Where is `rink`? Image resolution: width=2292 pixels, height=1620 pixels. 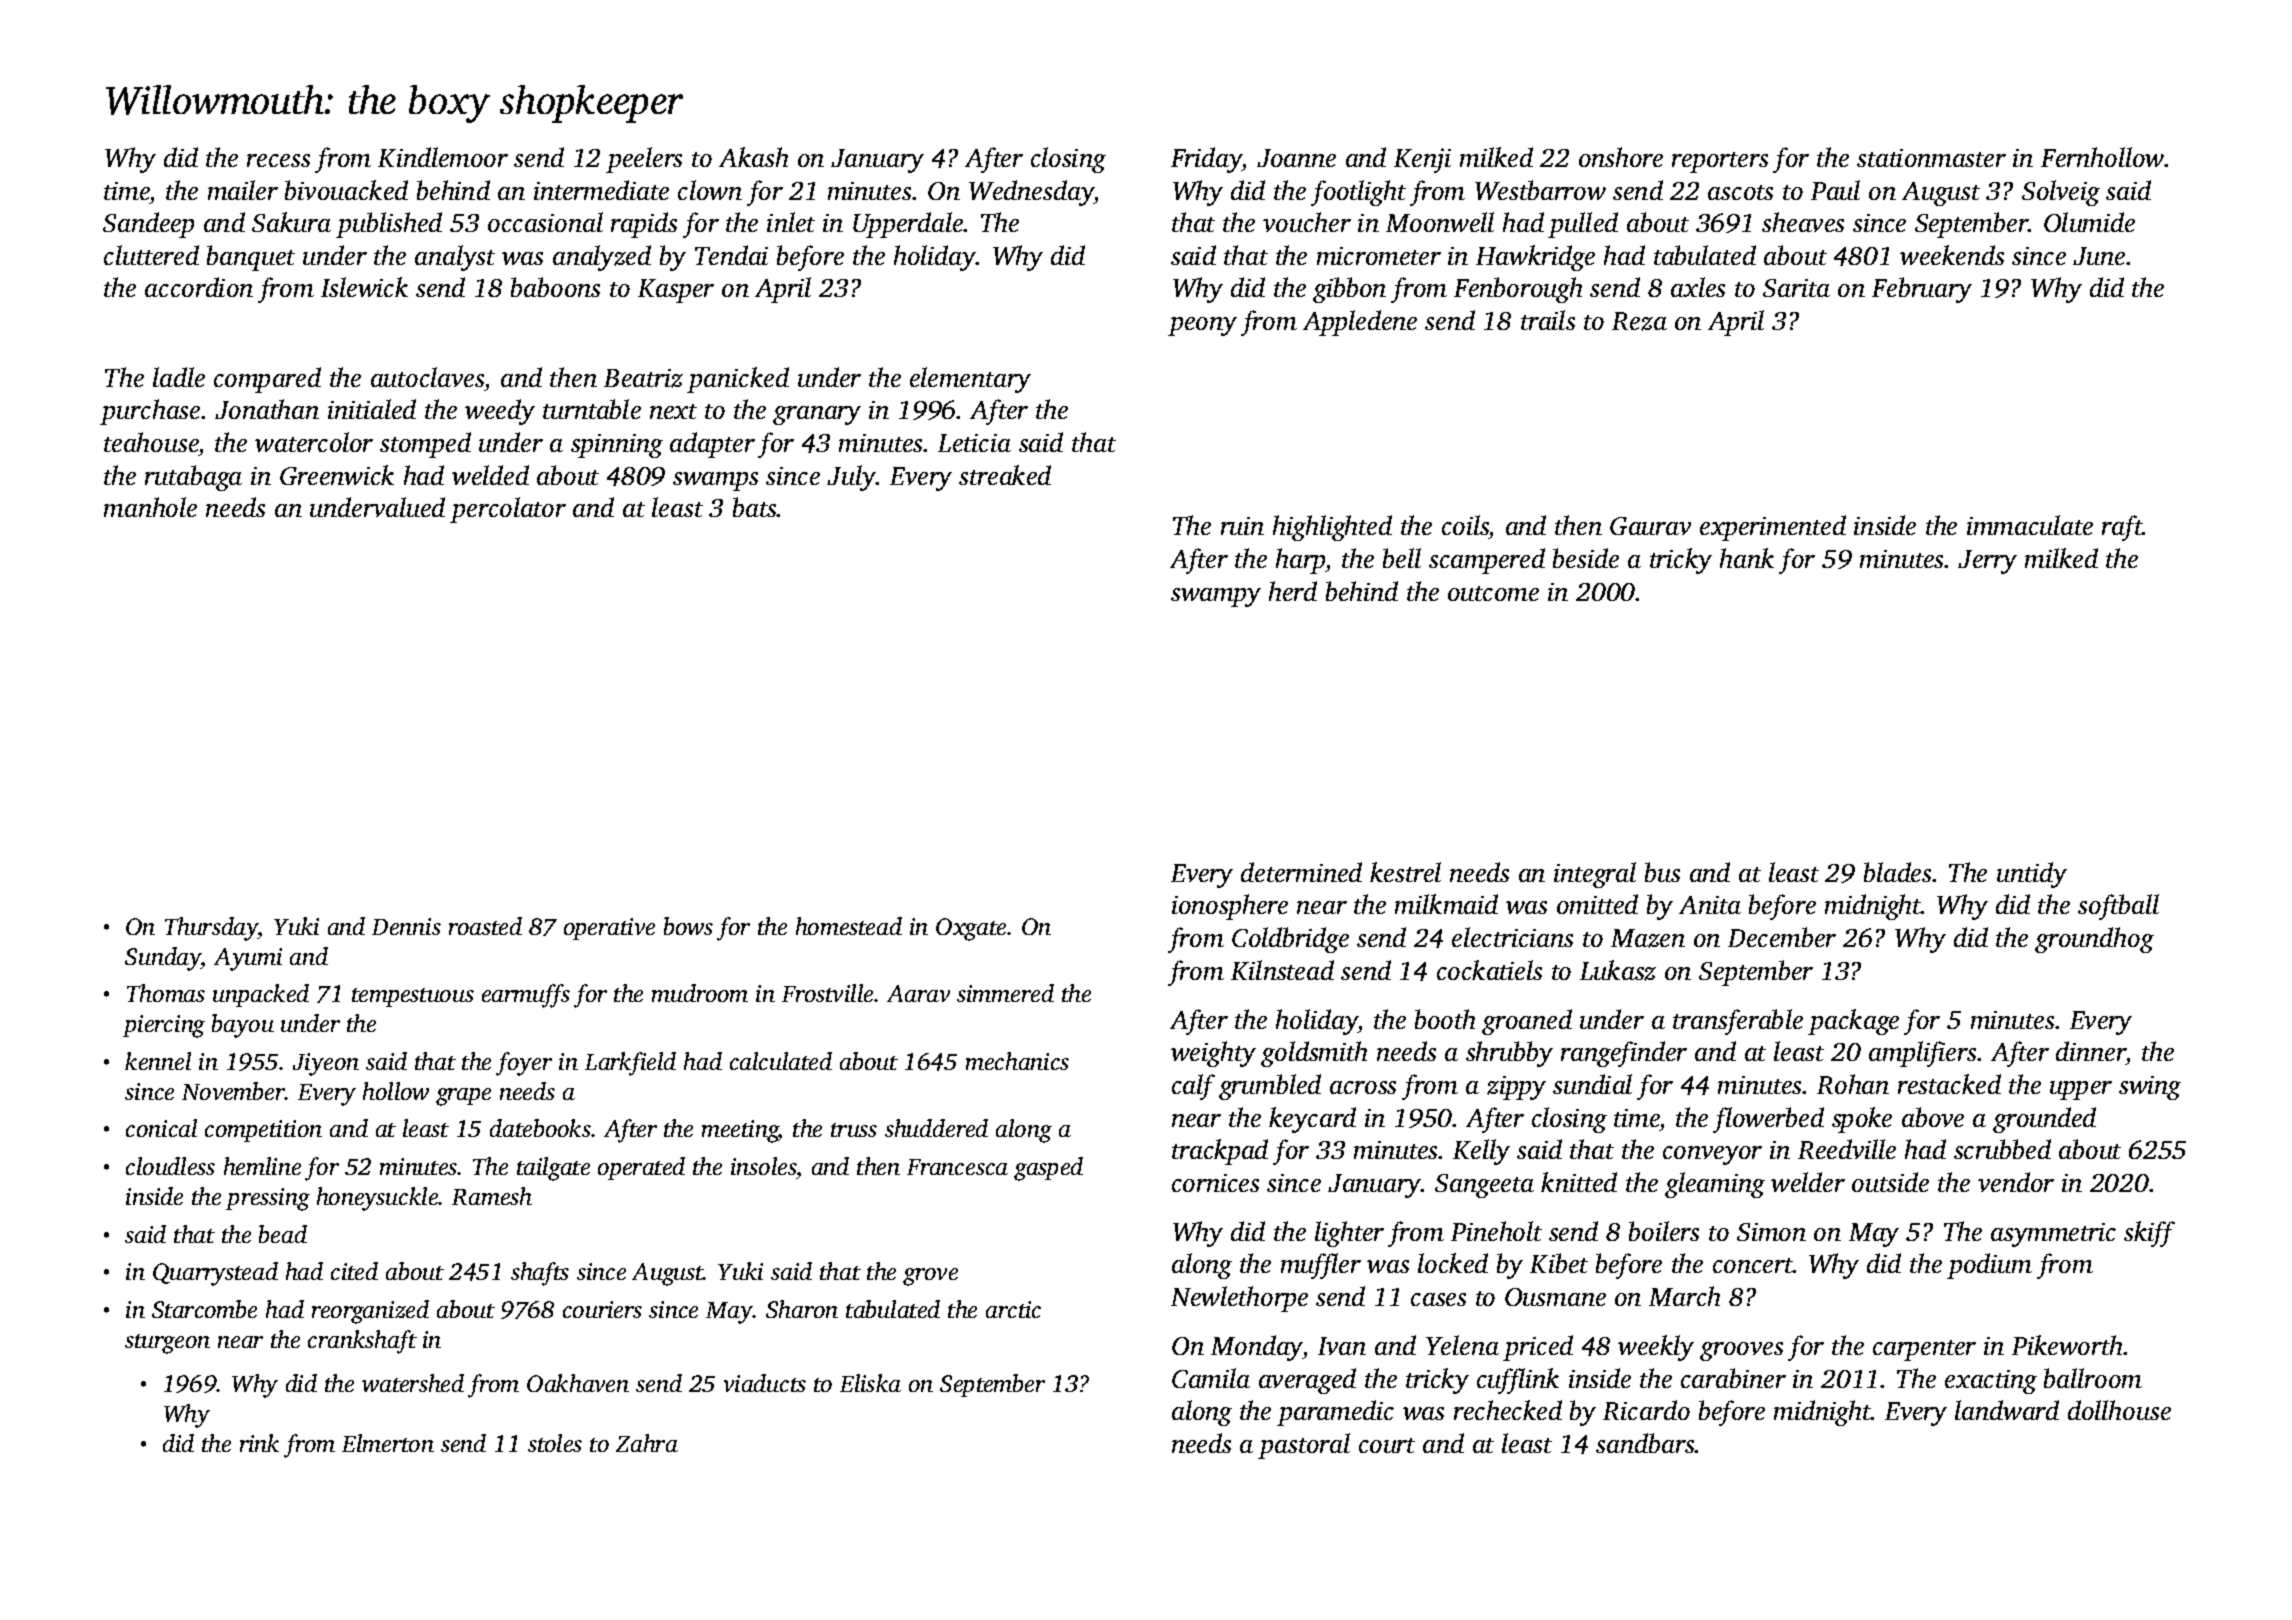
rink is located at coordinates (259, 1443).
